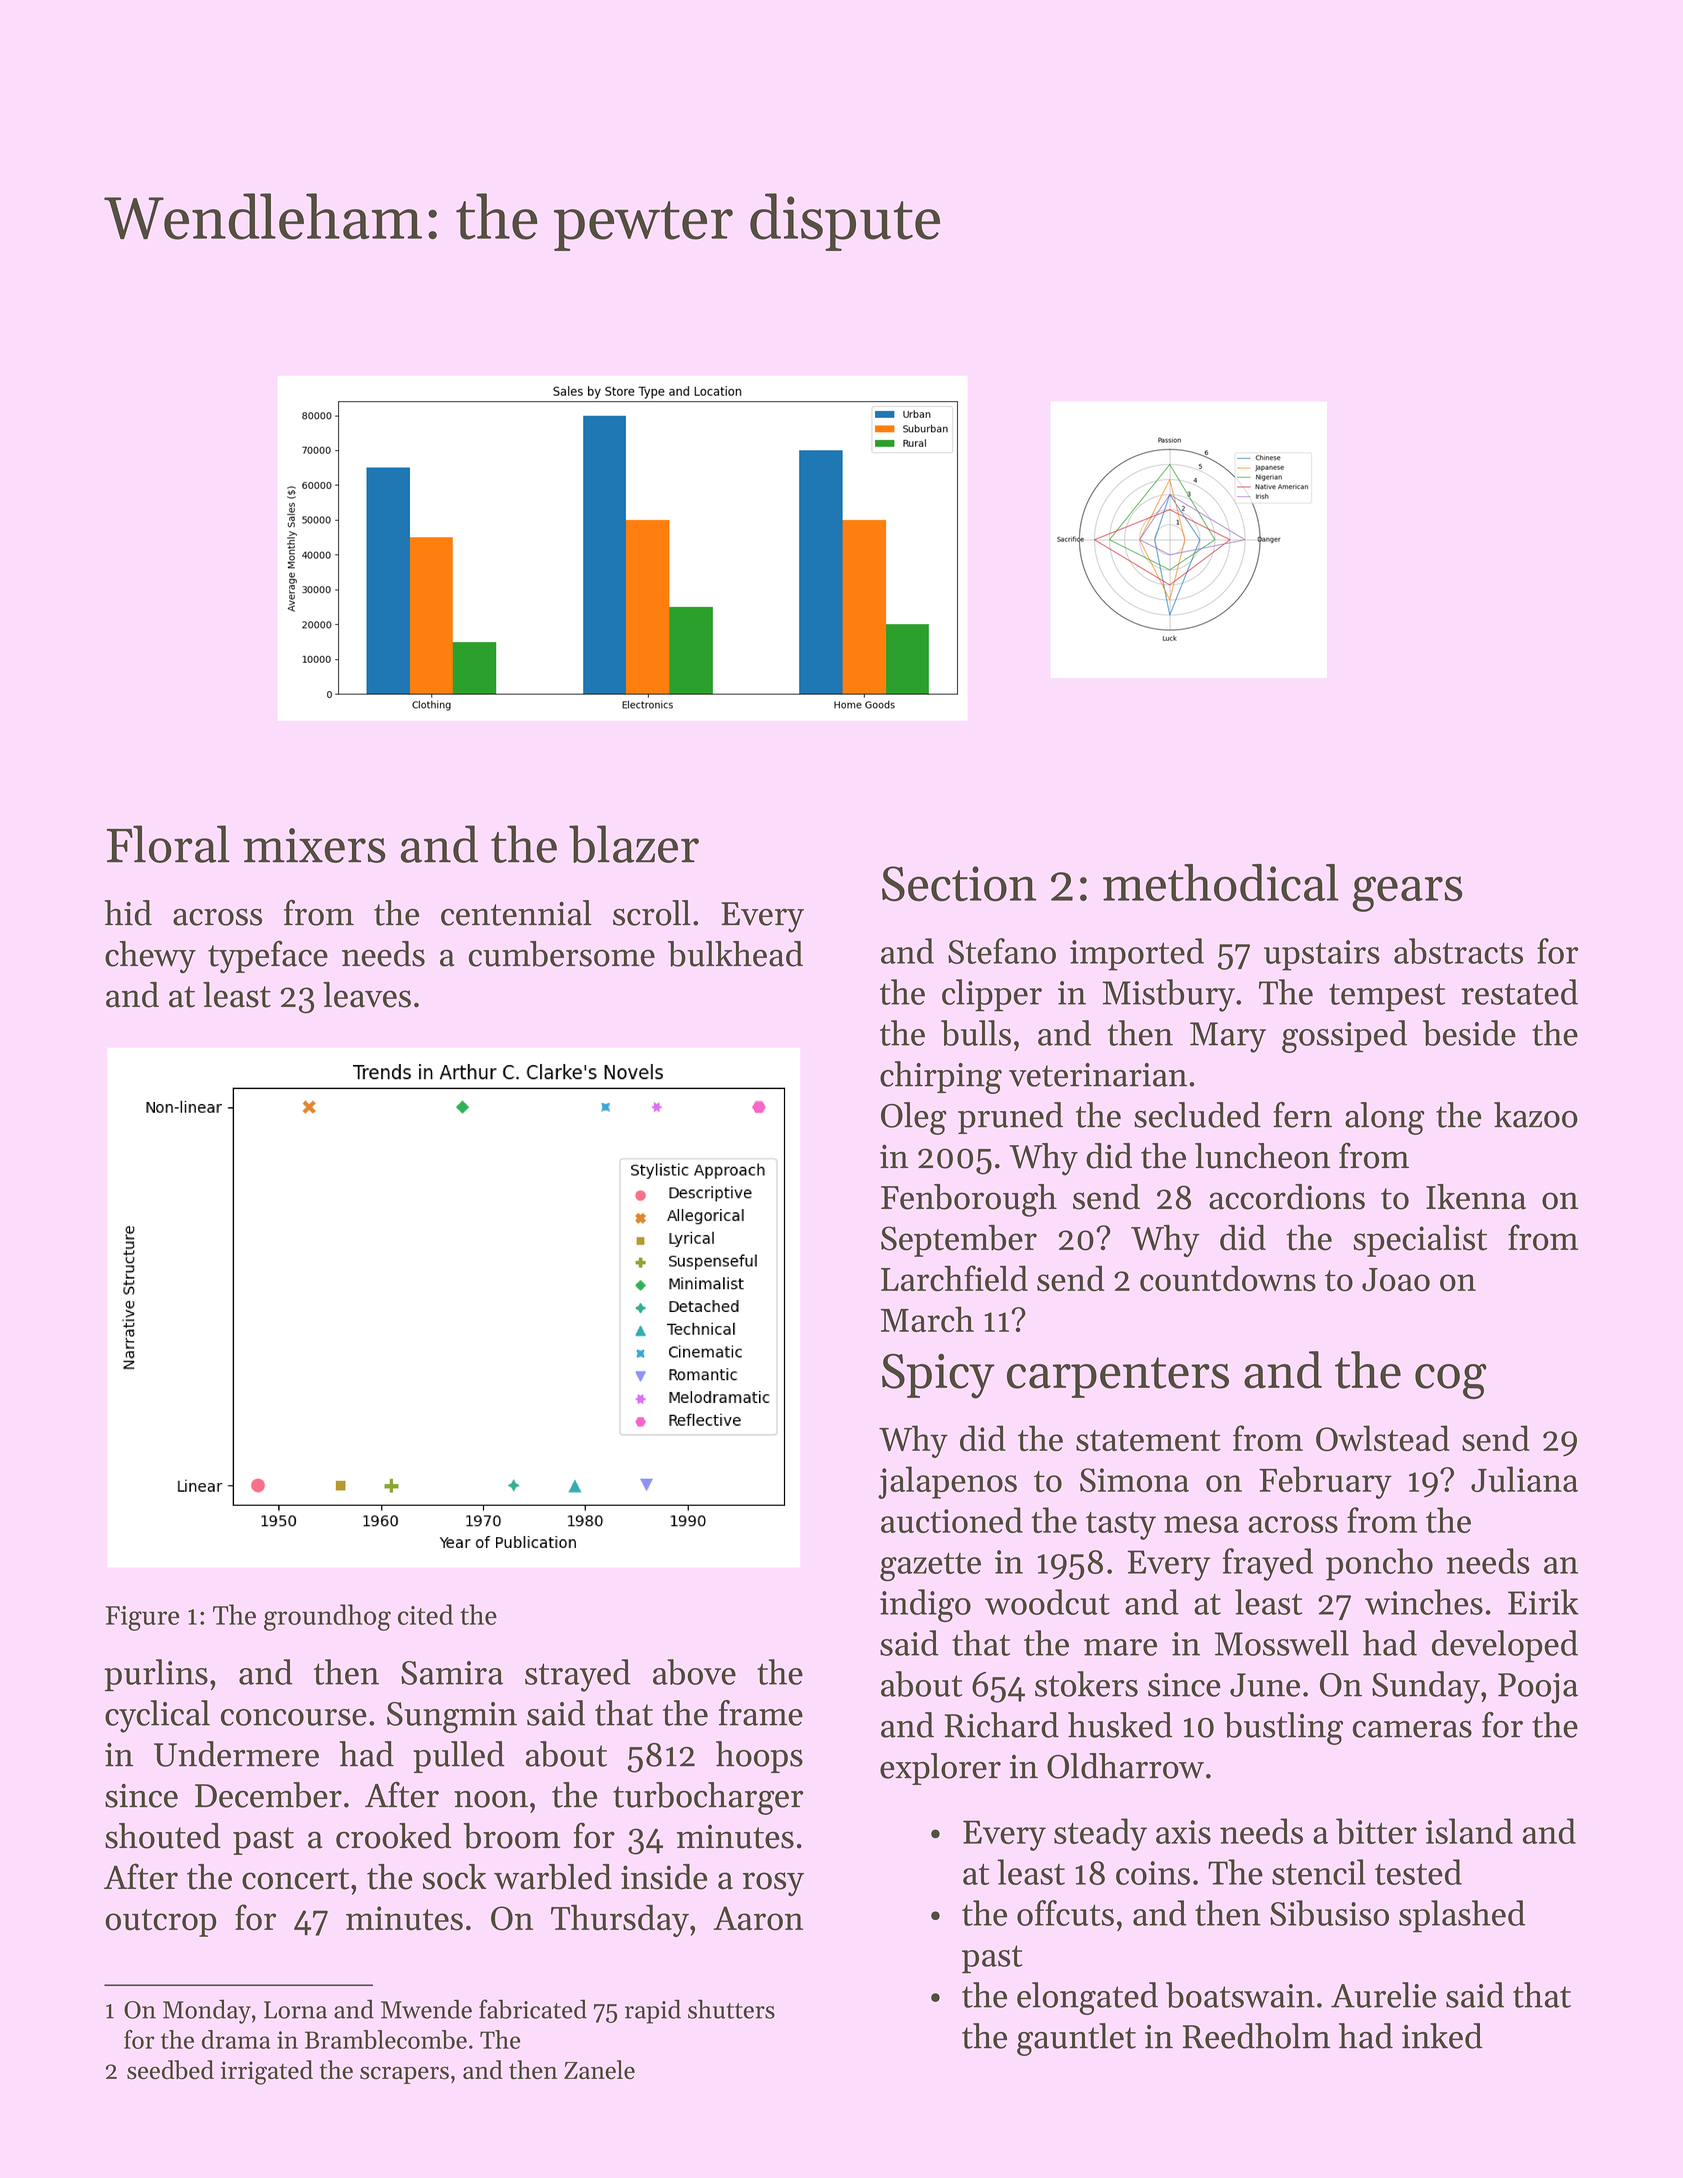  What do you see at coordinates (1407, 894) in the screenshot?
I see `gears` at bounding box center [1407, 894].
